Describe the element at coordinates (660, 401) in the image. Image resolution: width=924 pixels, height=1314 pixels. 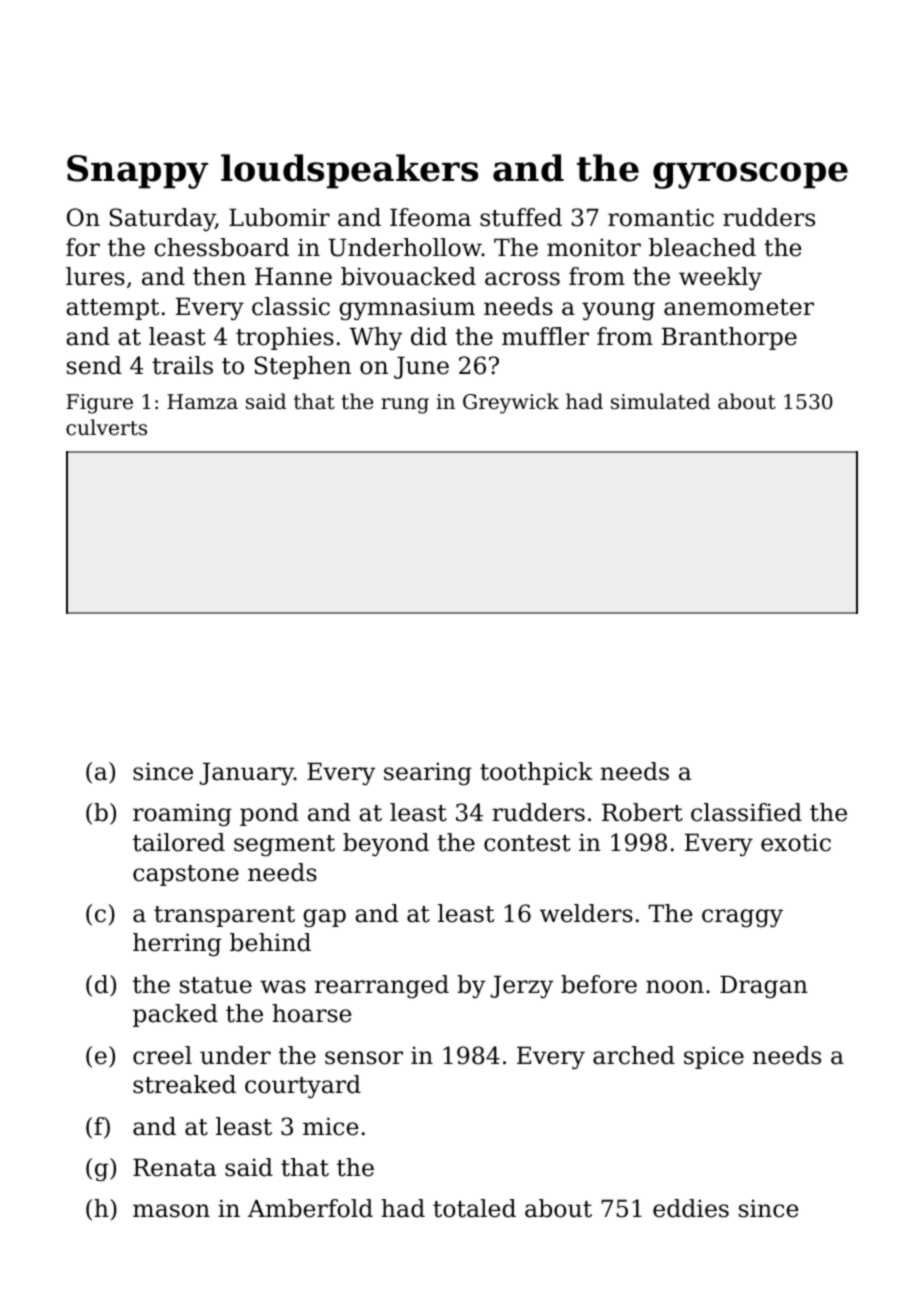
I see `simulated` at that location.
